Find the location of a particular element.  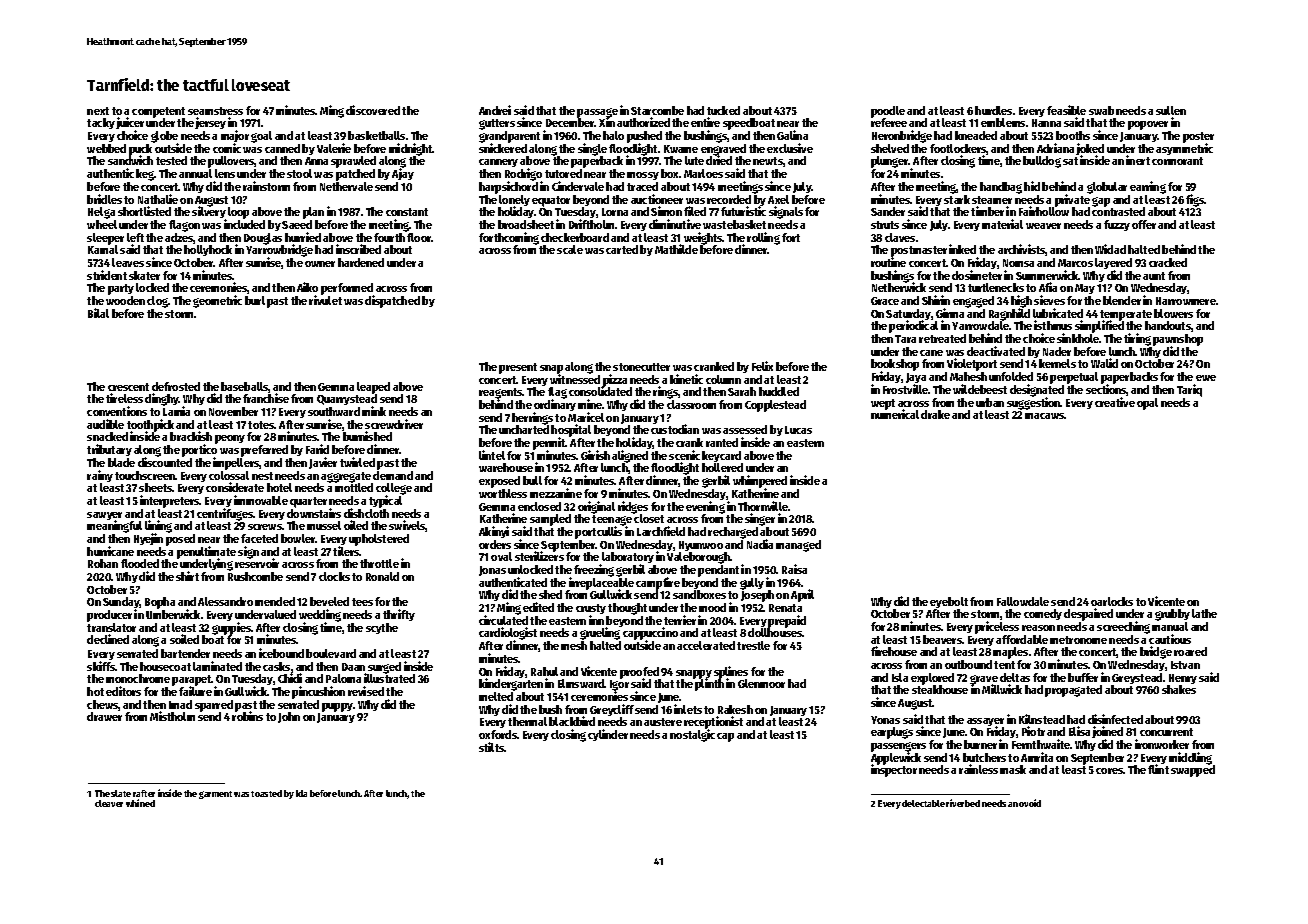

custodian is located at coordinates (675, 429).
